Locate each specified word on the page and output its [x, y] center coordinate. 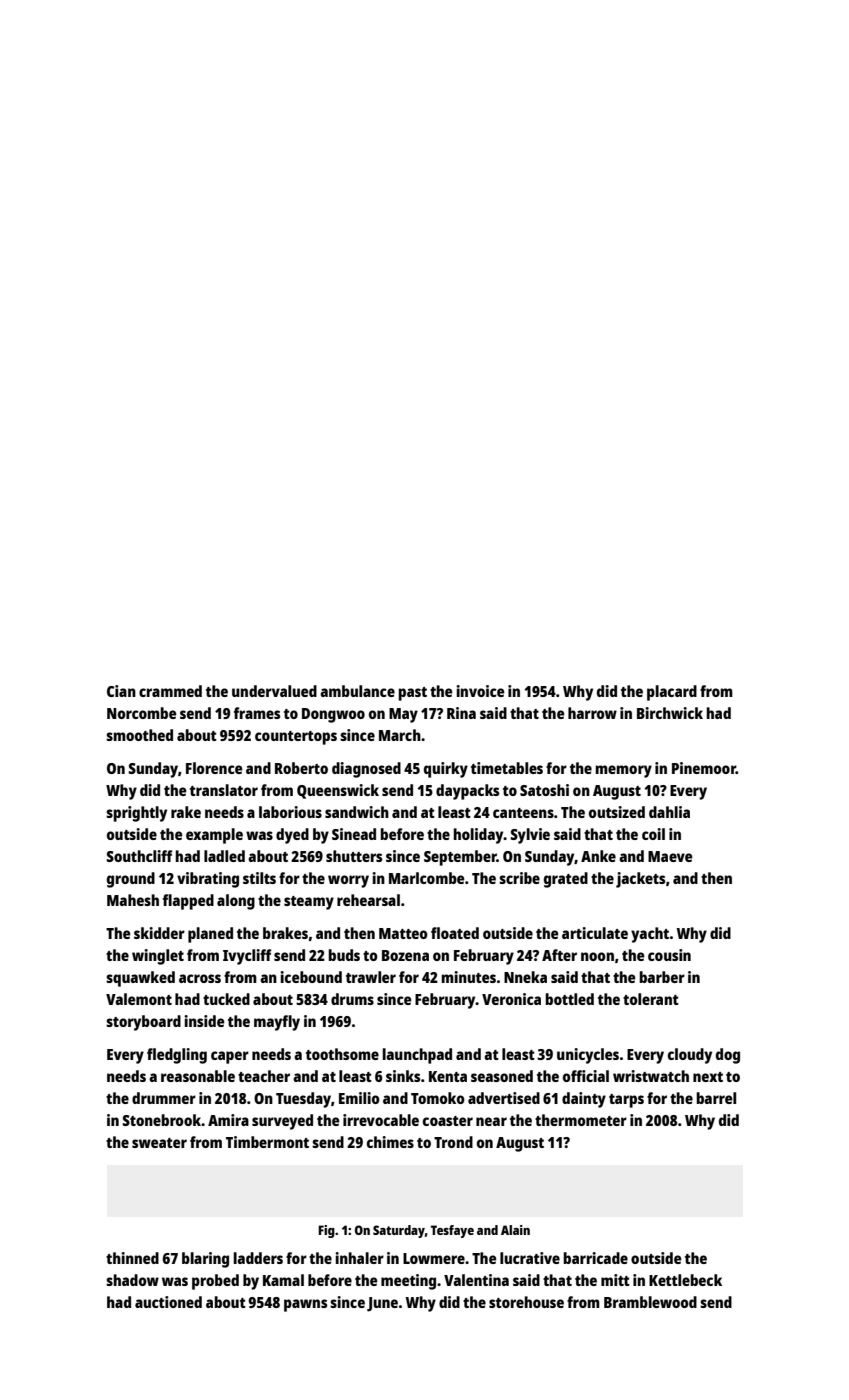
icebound [311, 977]
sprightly [136, 814]
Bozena [405, 955]
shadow [132, 1280]
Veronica [511, 999]
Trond [453, 1142]
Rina [461, 713]
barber [662, 977]
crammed [170, 691]
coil [653, 834]
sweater [159, 1143]
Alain [515, 1230]
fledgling [177, 1056]
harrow [592, 713]
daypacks [468, 792]
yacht [650, 935]
